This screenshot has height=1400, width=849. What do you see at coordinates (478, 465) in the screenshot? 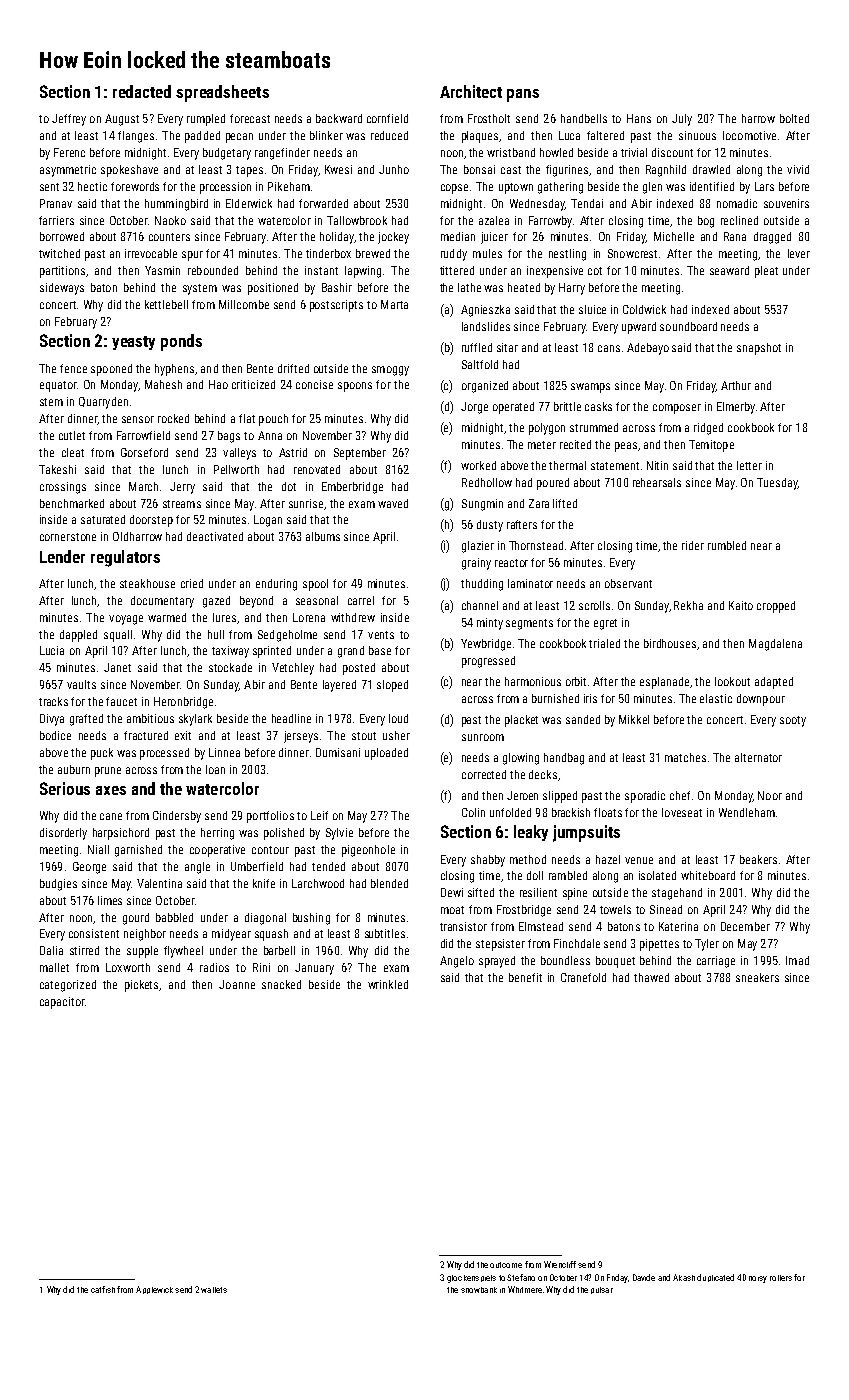
I see `worked` at bounding box center [478, 465].
